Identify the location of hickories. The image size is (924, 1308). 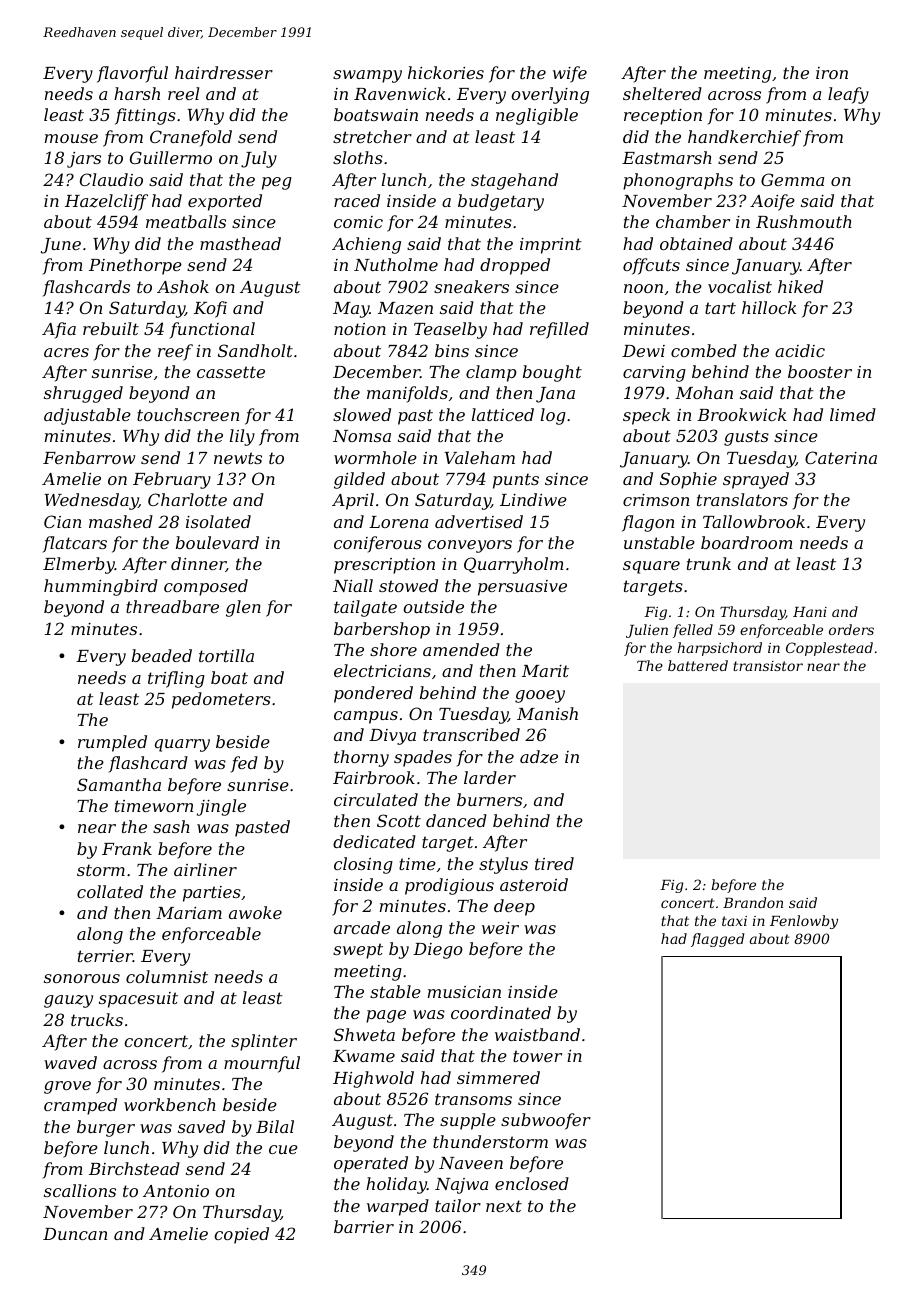
(446, 72).
